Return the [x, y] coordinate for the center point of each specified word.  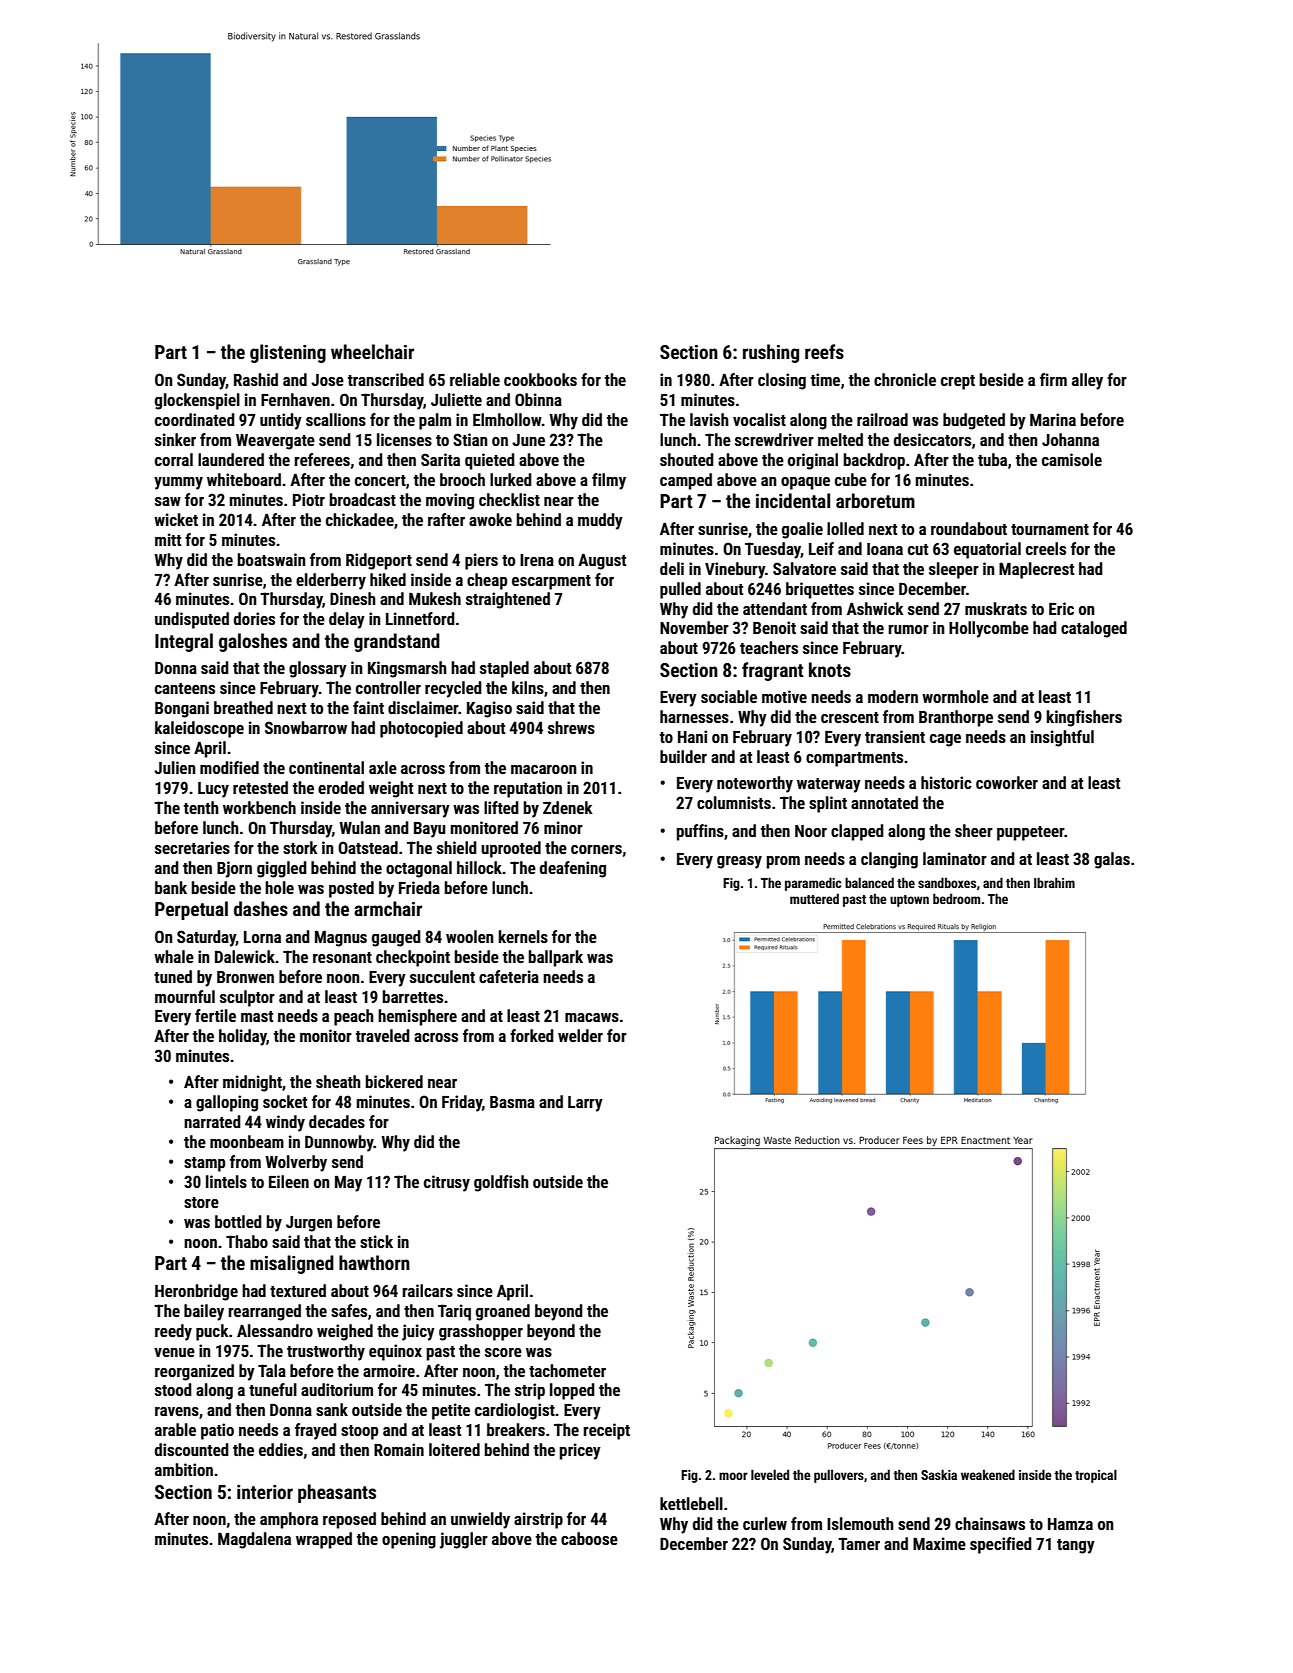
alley [1087, 381]
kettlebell [691, 1503]
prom [783, 862]
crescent [850, 717]
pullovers [839, 1476]
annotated [884, 802]
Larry [585, 1104]
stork [300, 847]
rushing [771, 353]
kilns [528, 687]
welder [580, 1035]
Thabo [247, 1241]
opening [409, 1540]
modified [229, 767]
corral [174, 459]
